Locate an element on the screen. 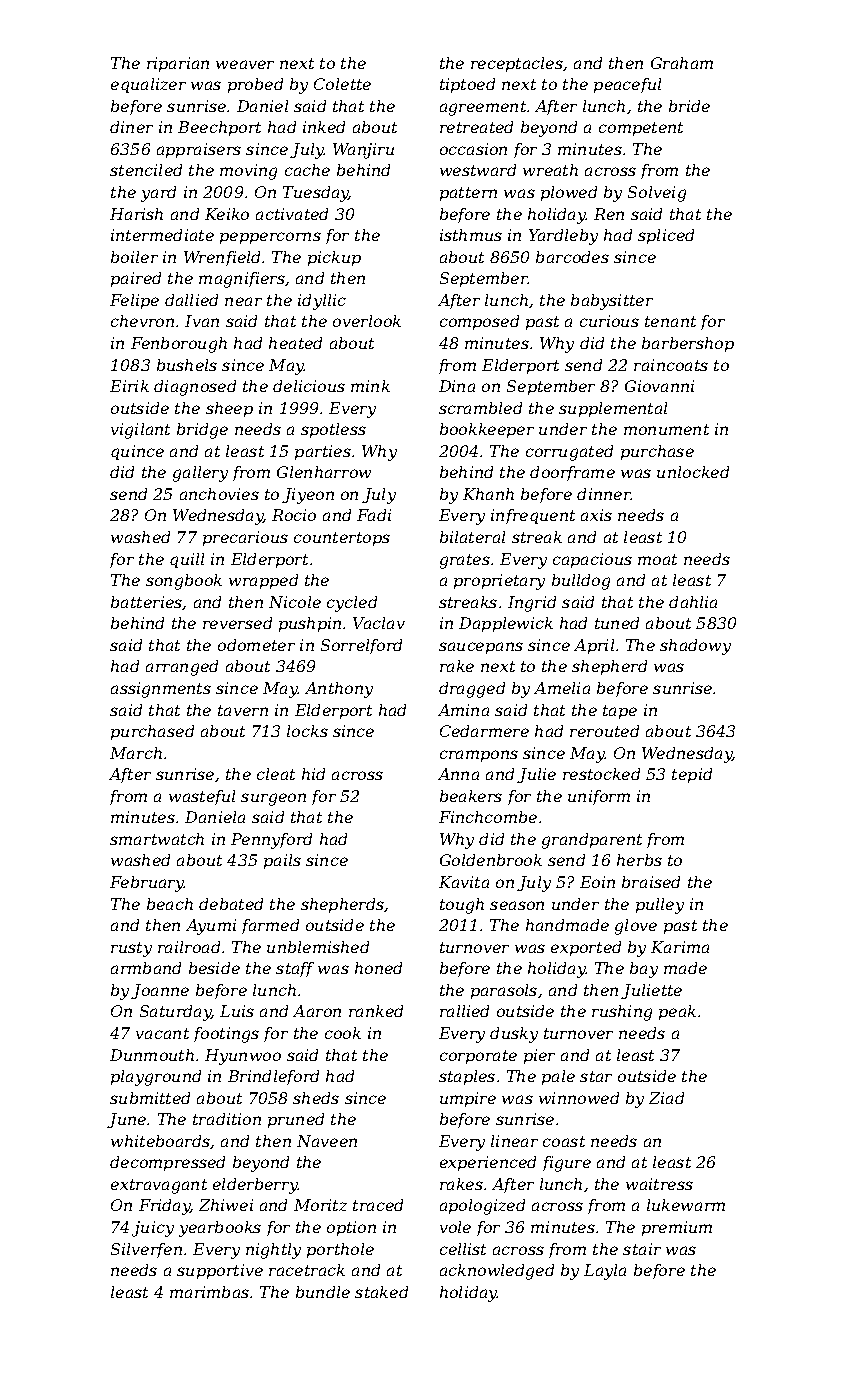  staked is located at coordinates (381, 1292).
